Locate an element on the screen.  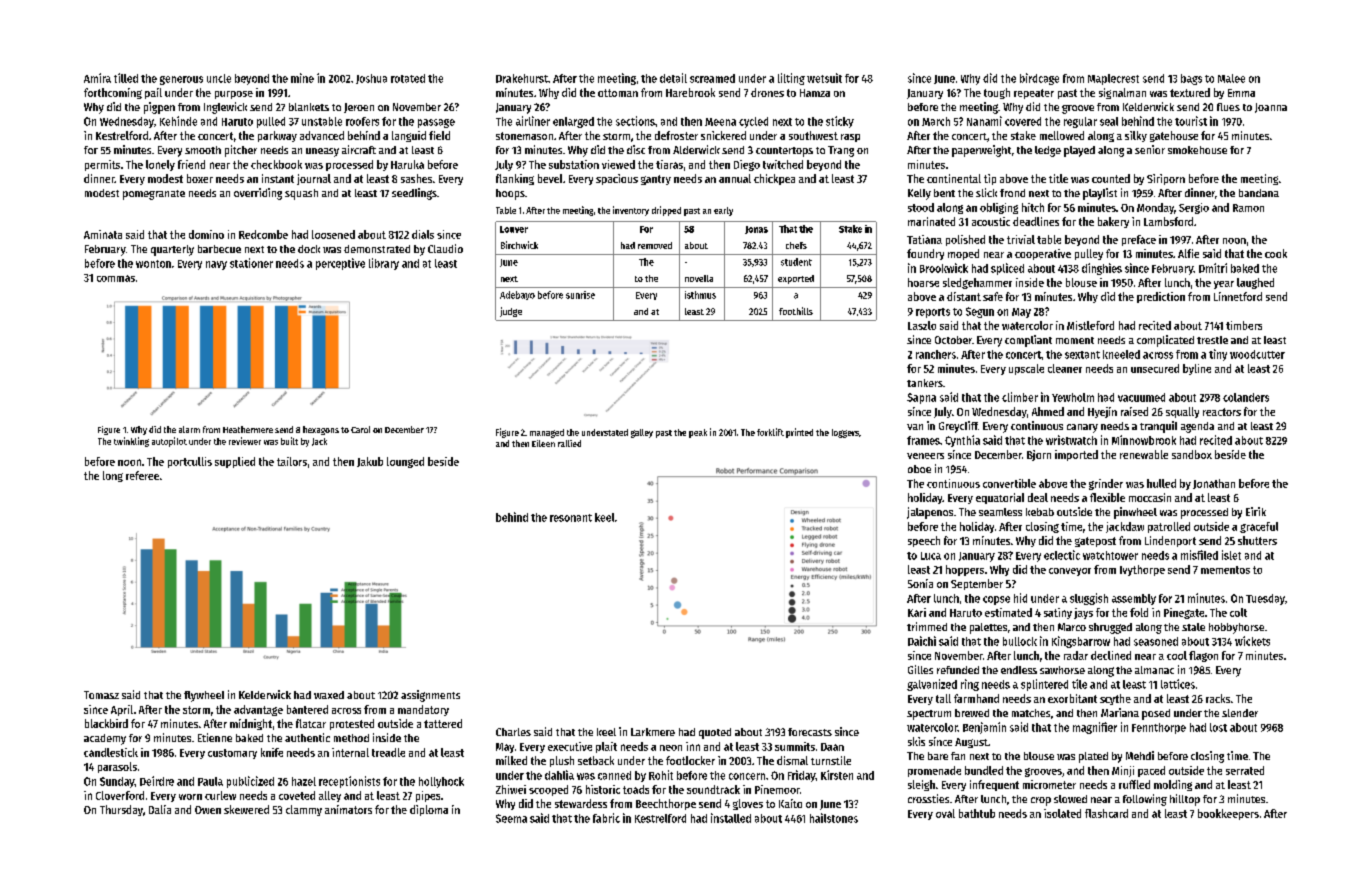
Aminata is located at coordinates (103, 234).
